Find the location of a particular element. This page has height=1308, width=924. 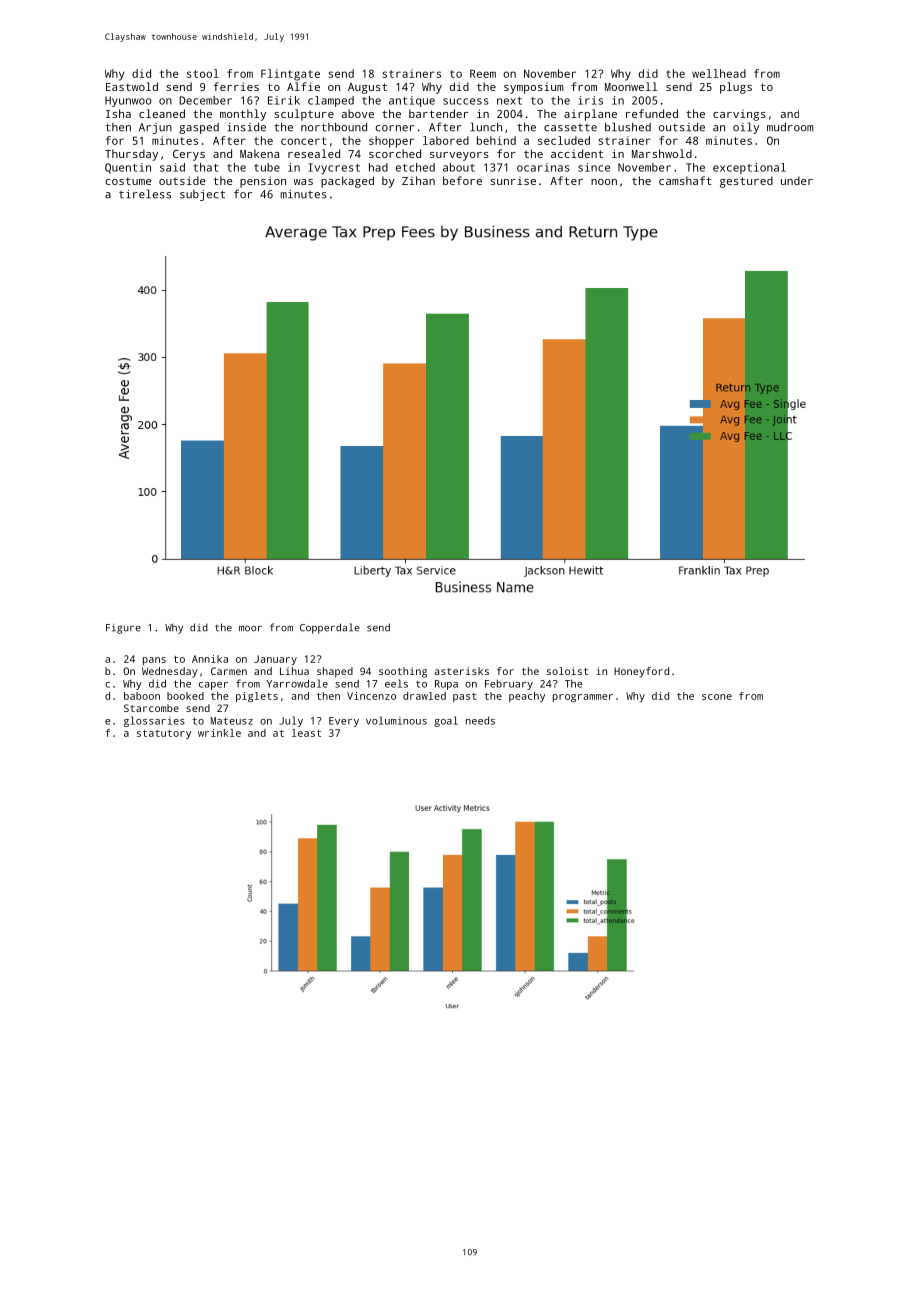

Copperdale is located at coordinates (330, 628).
